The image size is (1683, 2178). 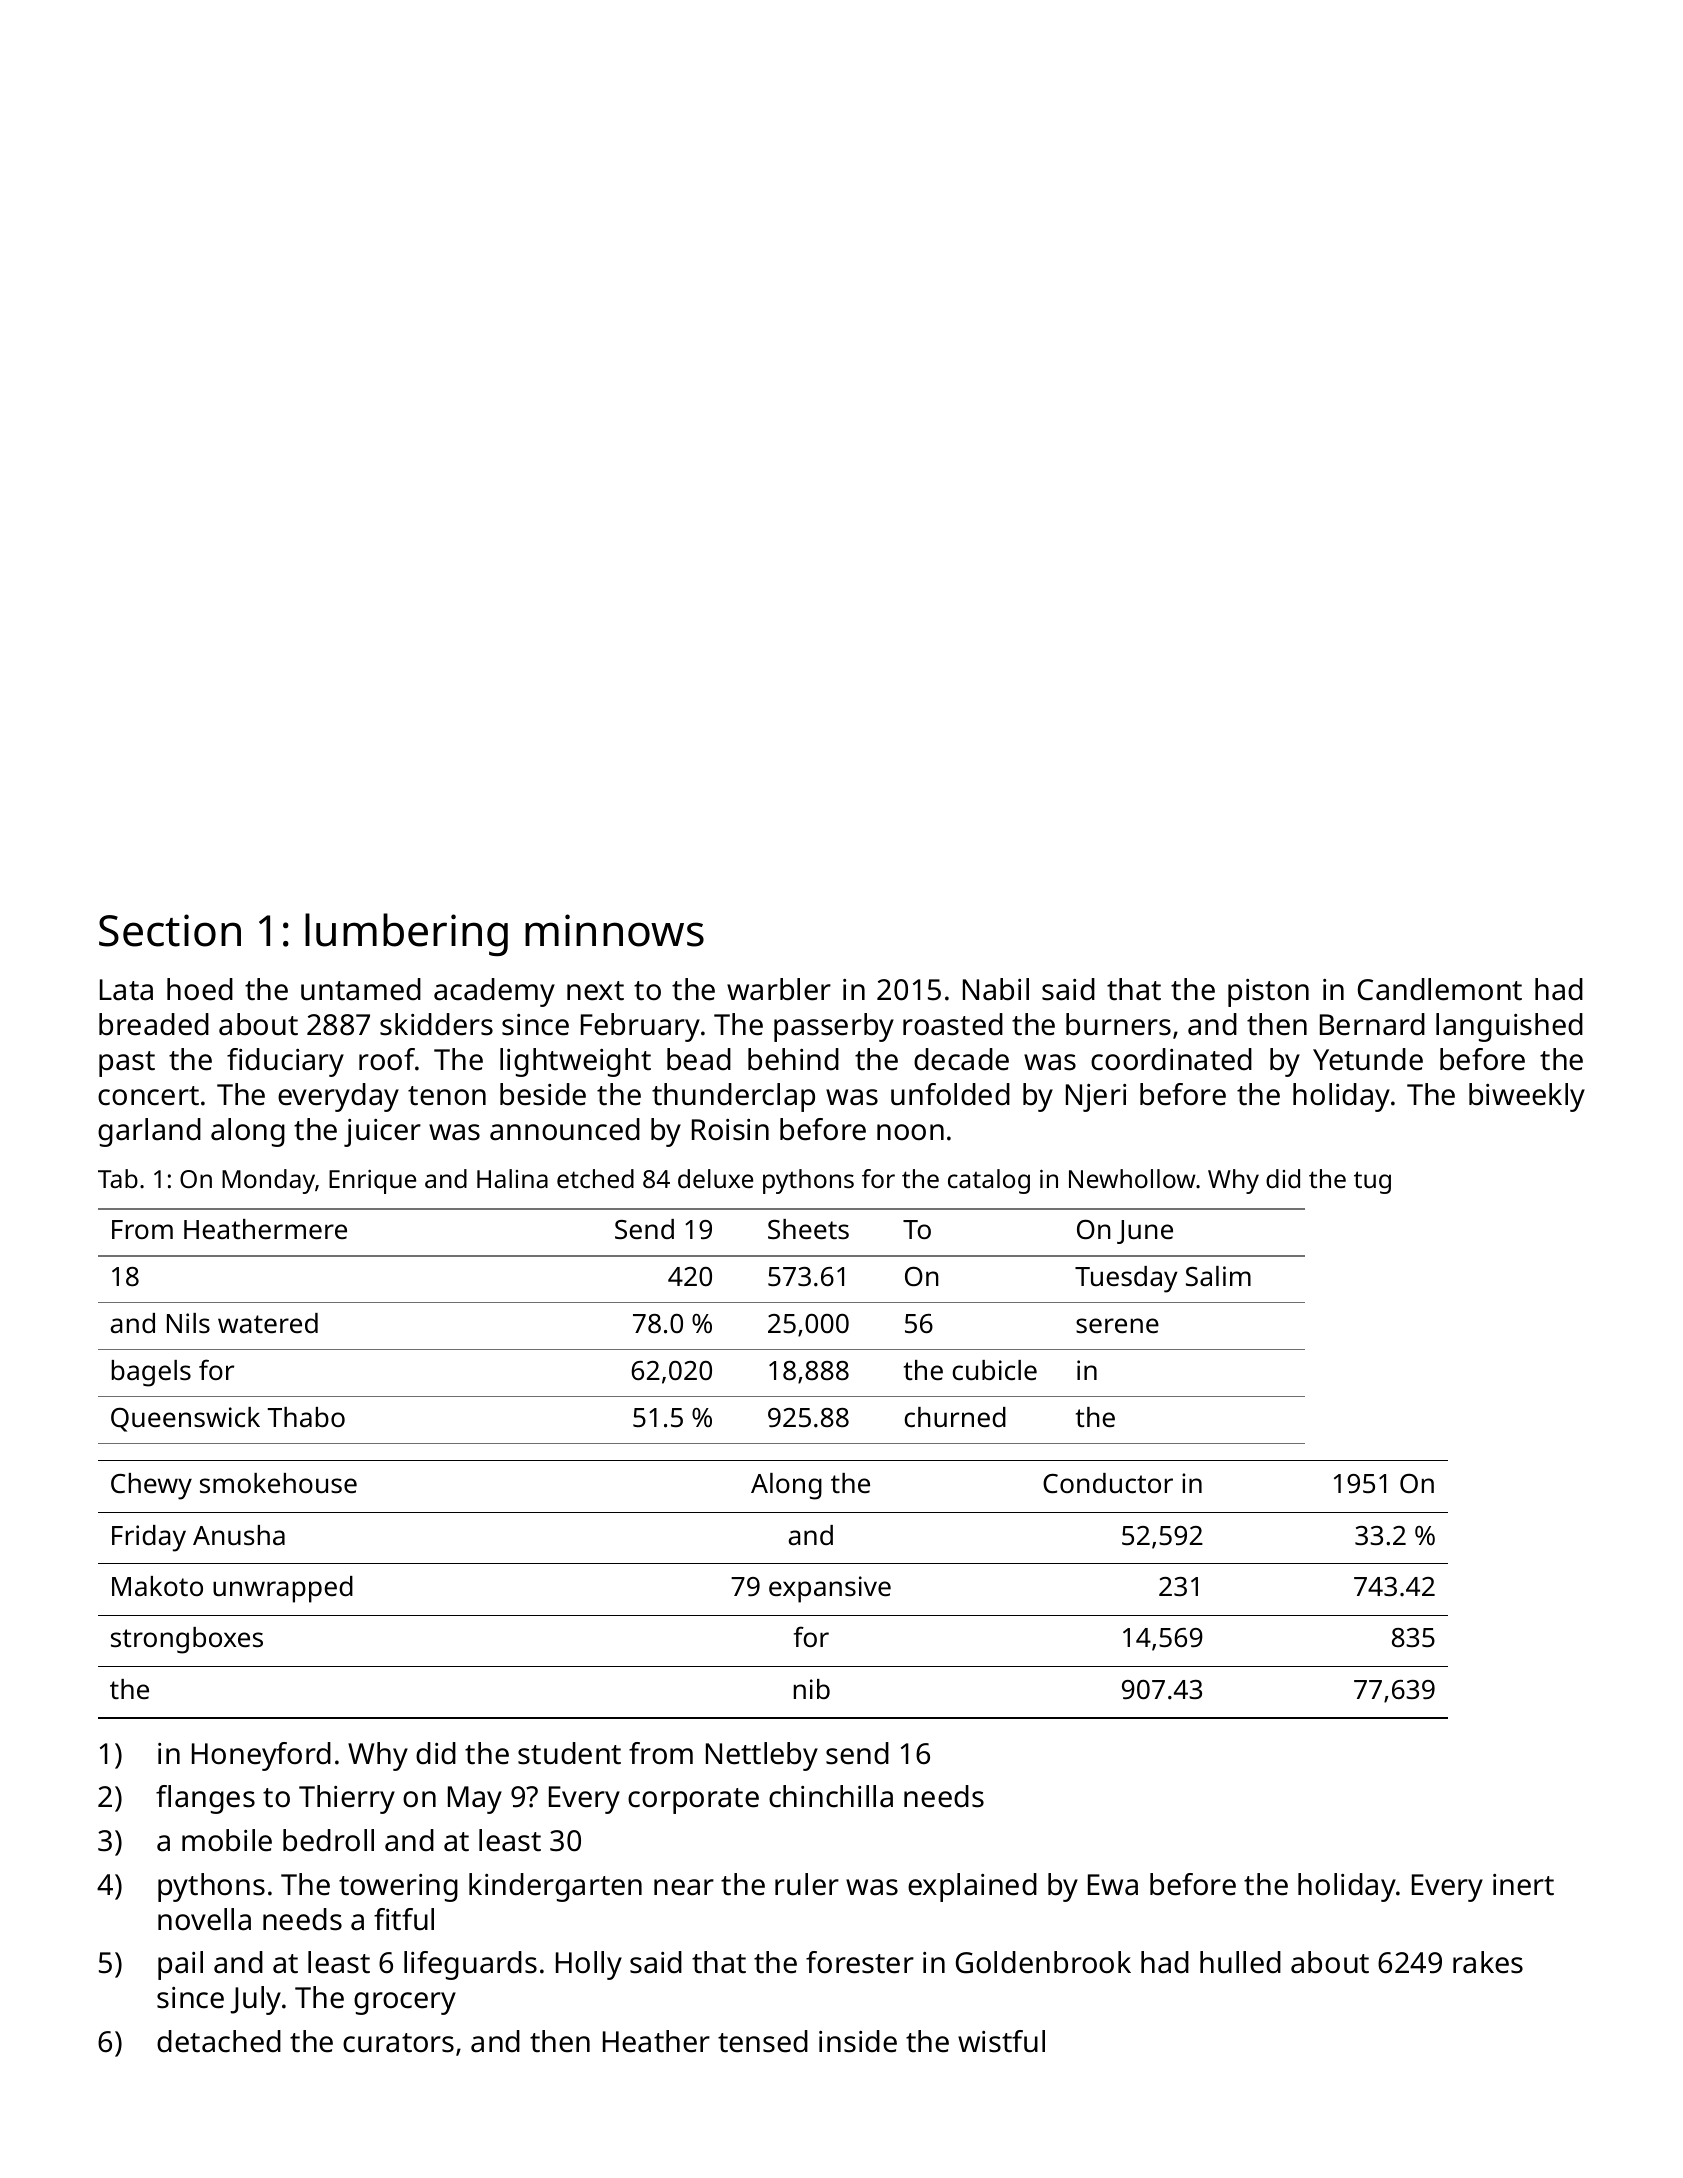 What do you see at coordinates (1001, 2041) in the document?
I see `wistful` at bounding box center [1001, 2041].
